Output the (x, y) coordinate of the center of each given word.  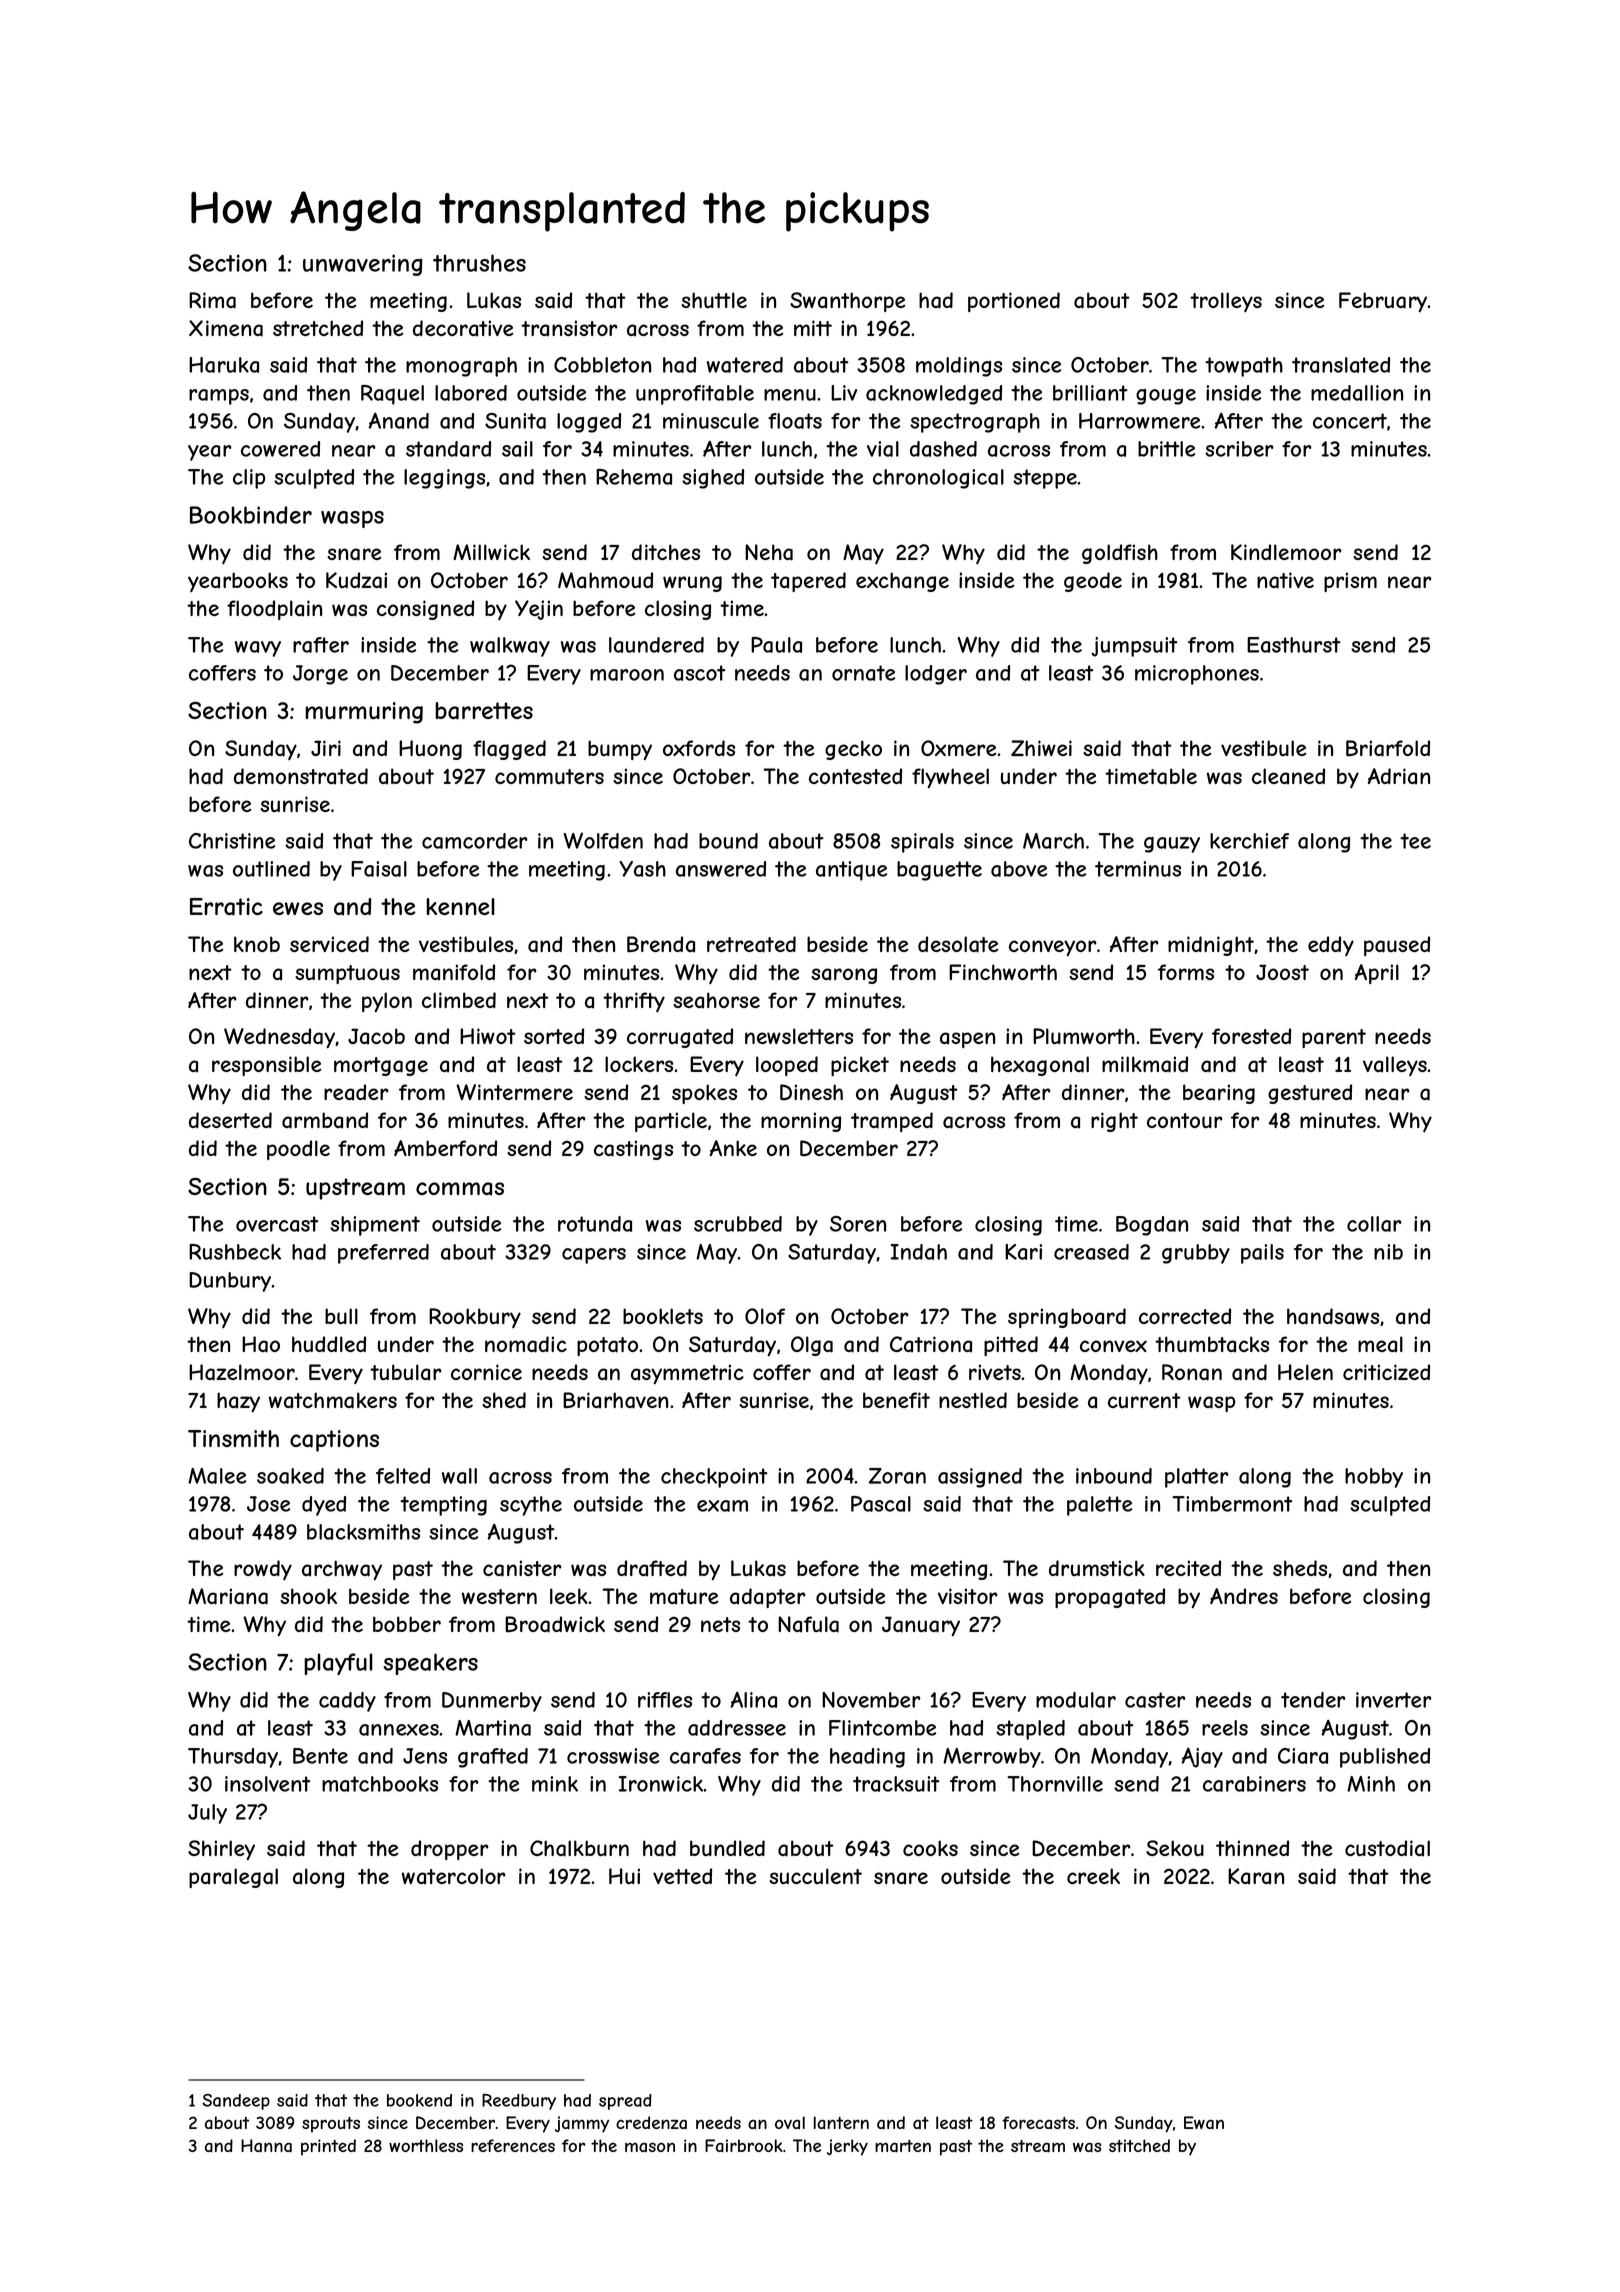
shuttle (714, 300)
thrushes (479, 263)
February (1383, 302)
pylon (387, 1002)
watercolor (453, 1876)
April (1377, 974)
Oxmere (958, 748)
